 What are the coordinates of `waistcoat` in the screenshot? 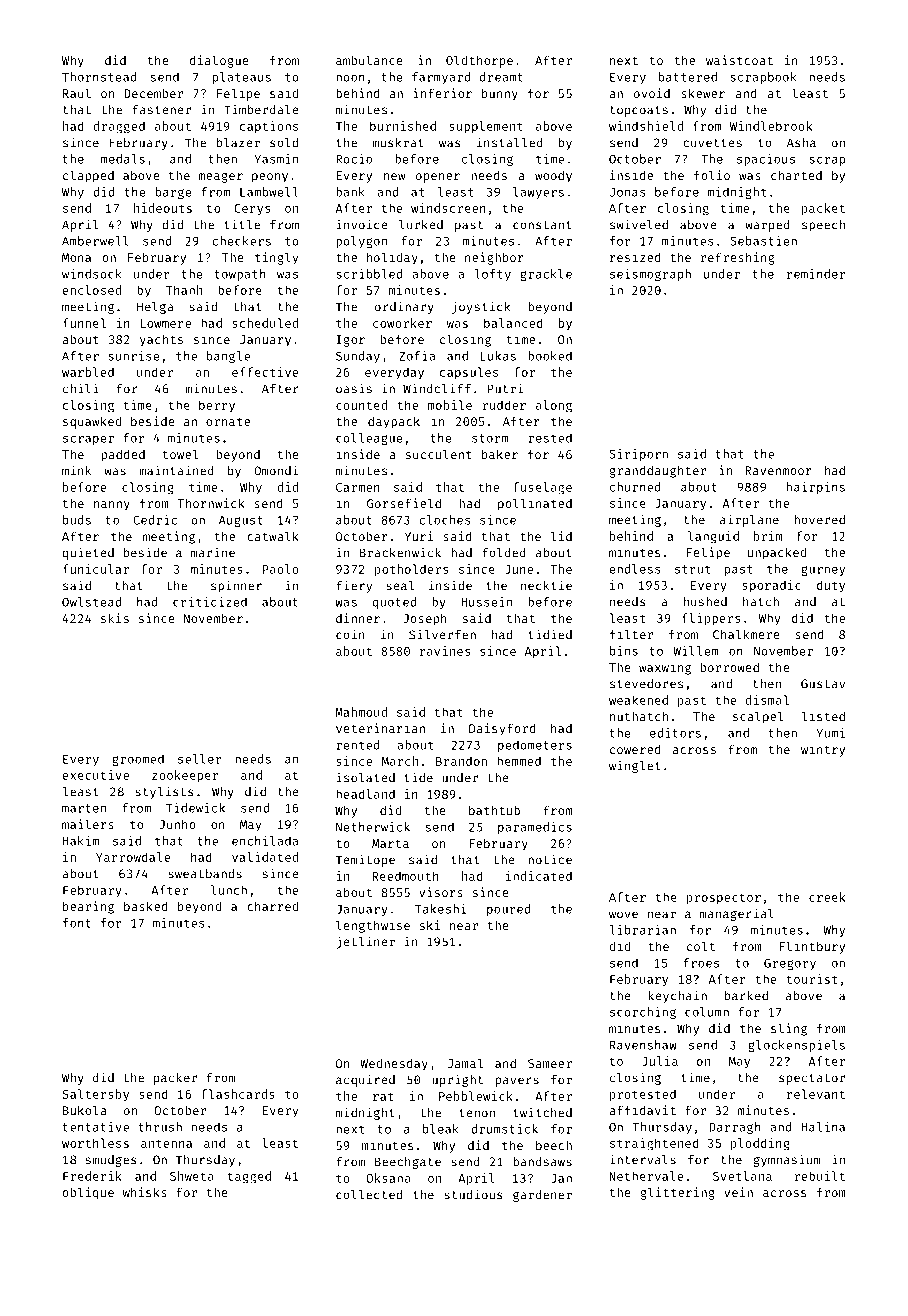 It's located at (739, 60).
